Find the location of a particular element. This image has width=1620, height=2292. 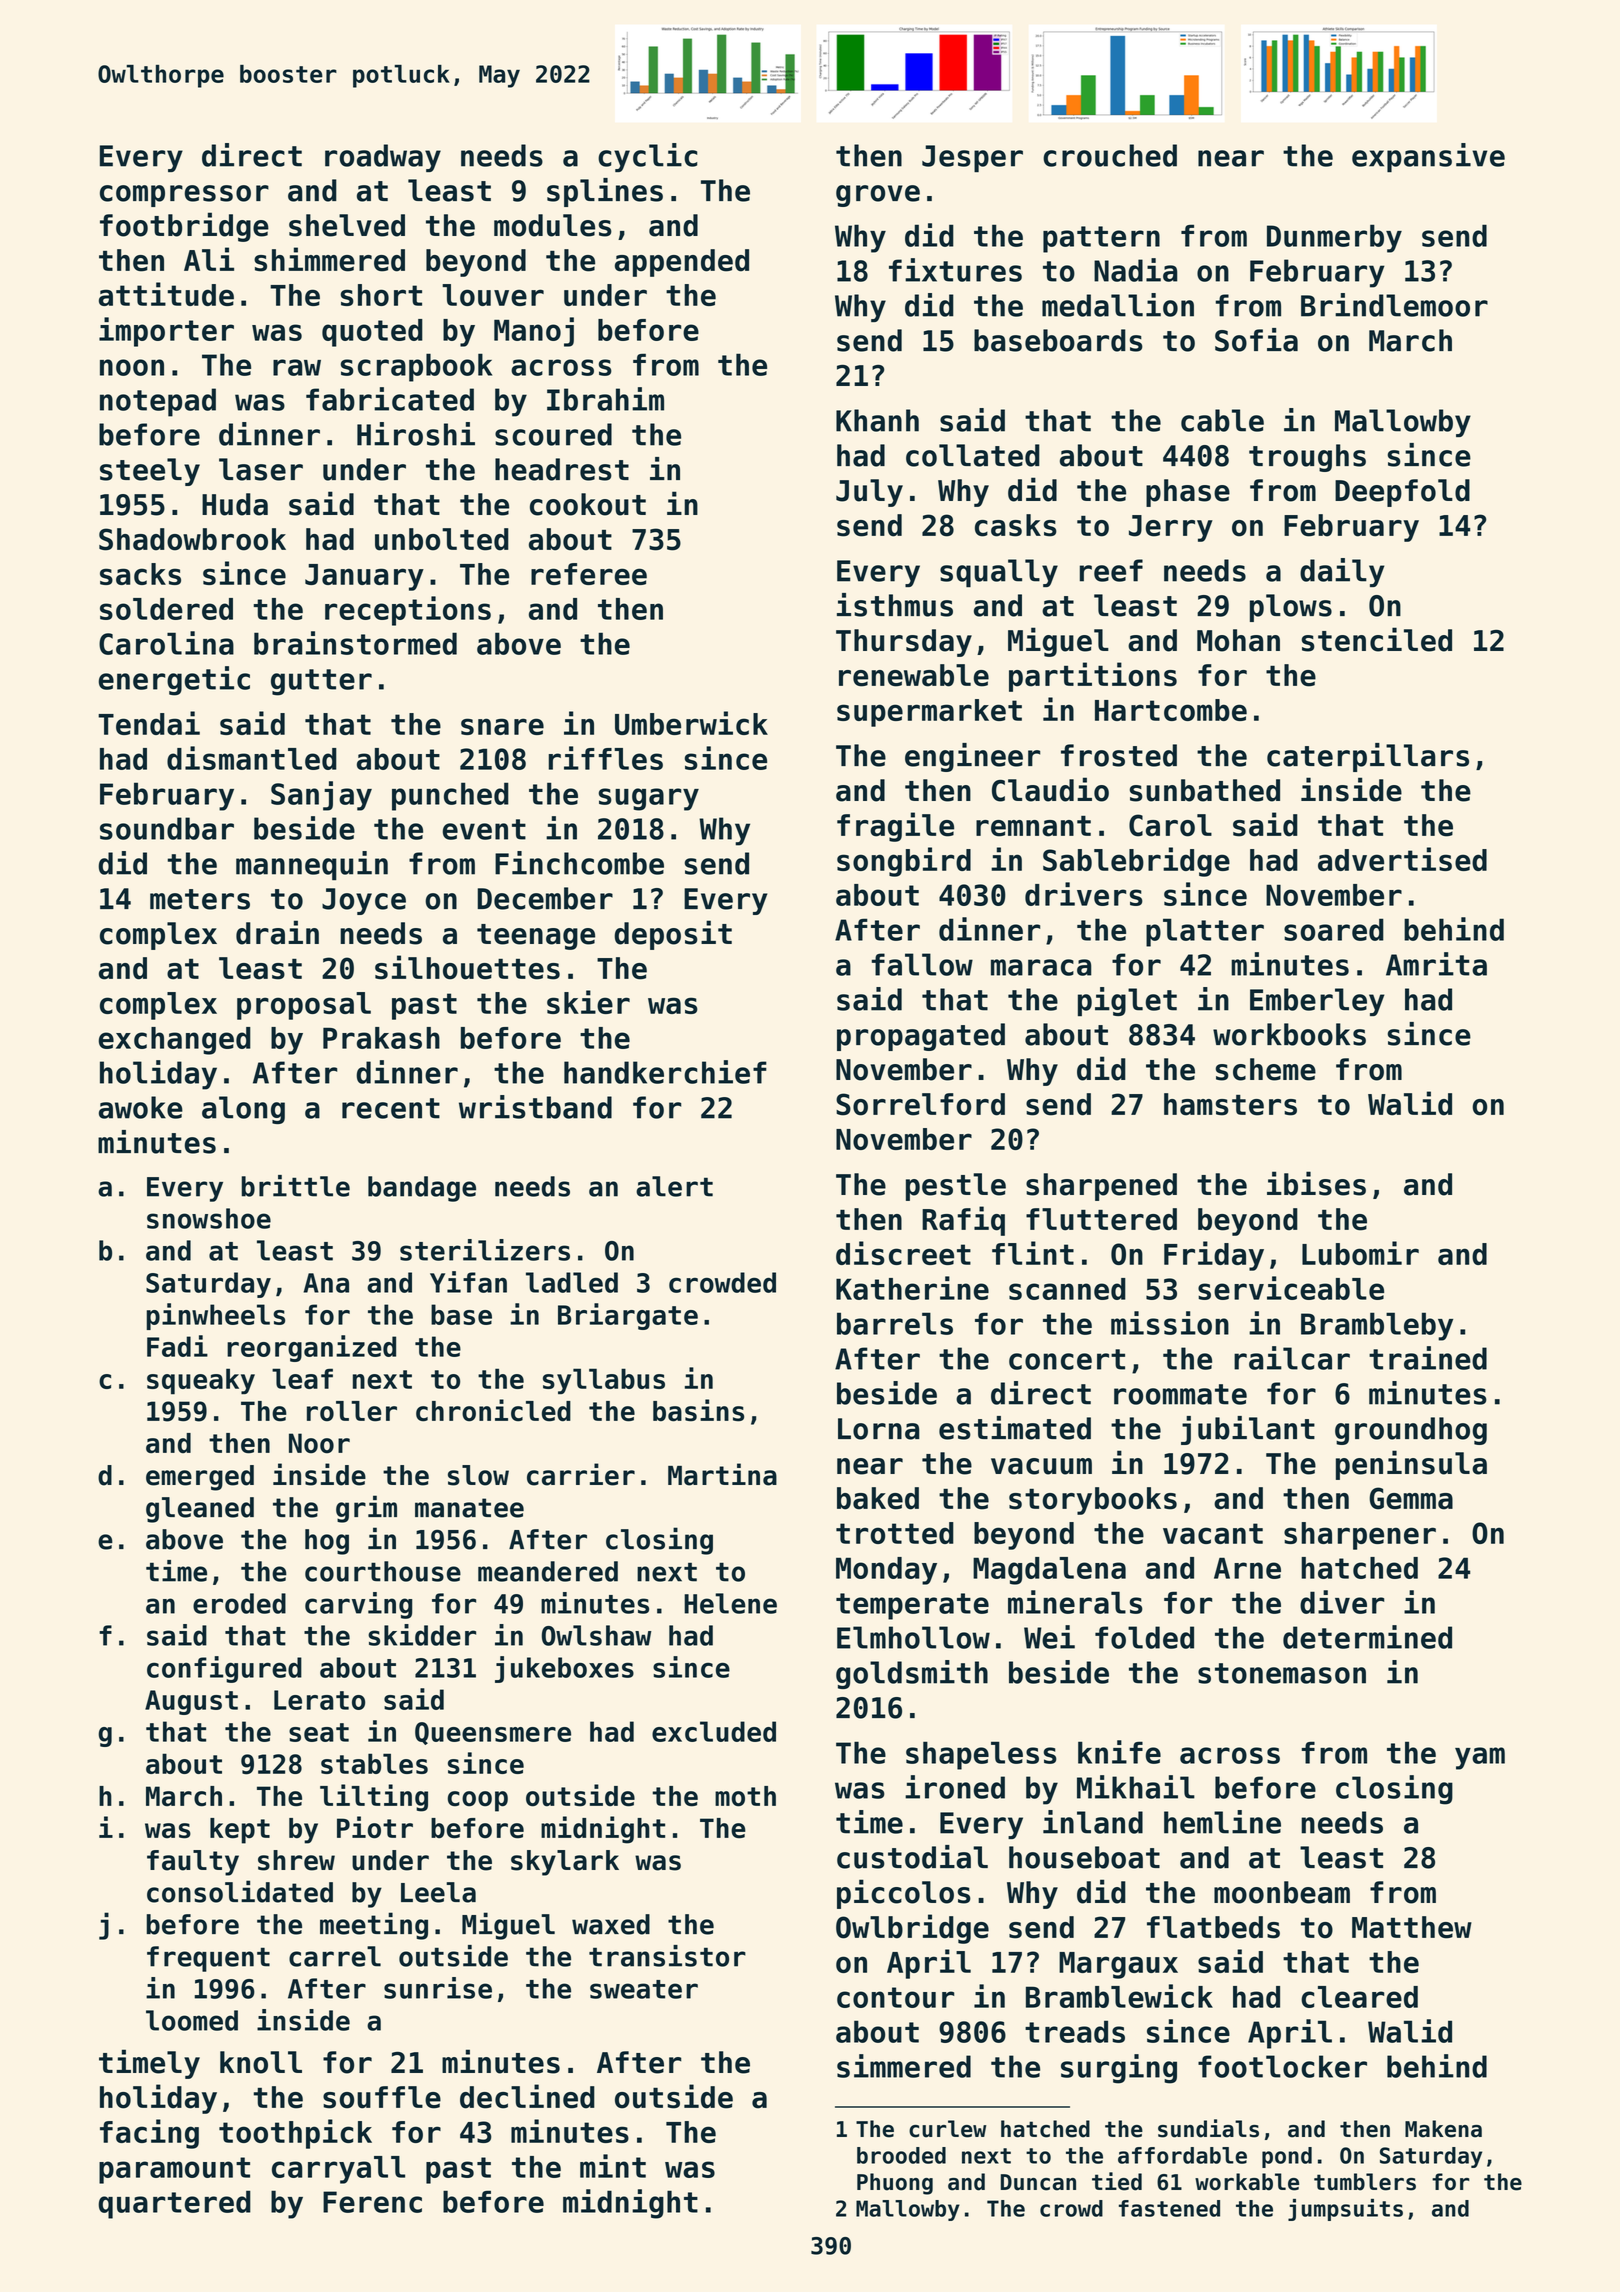

Owlshaw is located at coordinates (597, 1635).
